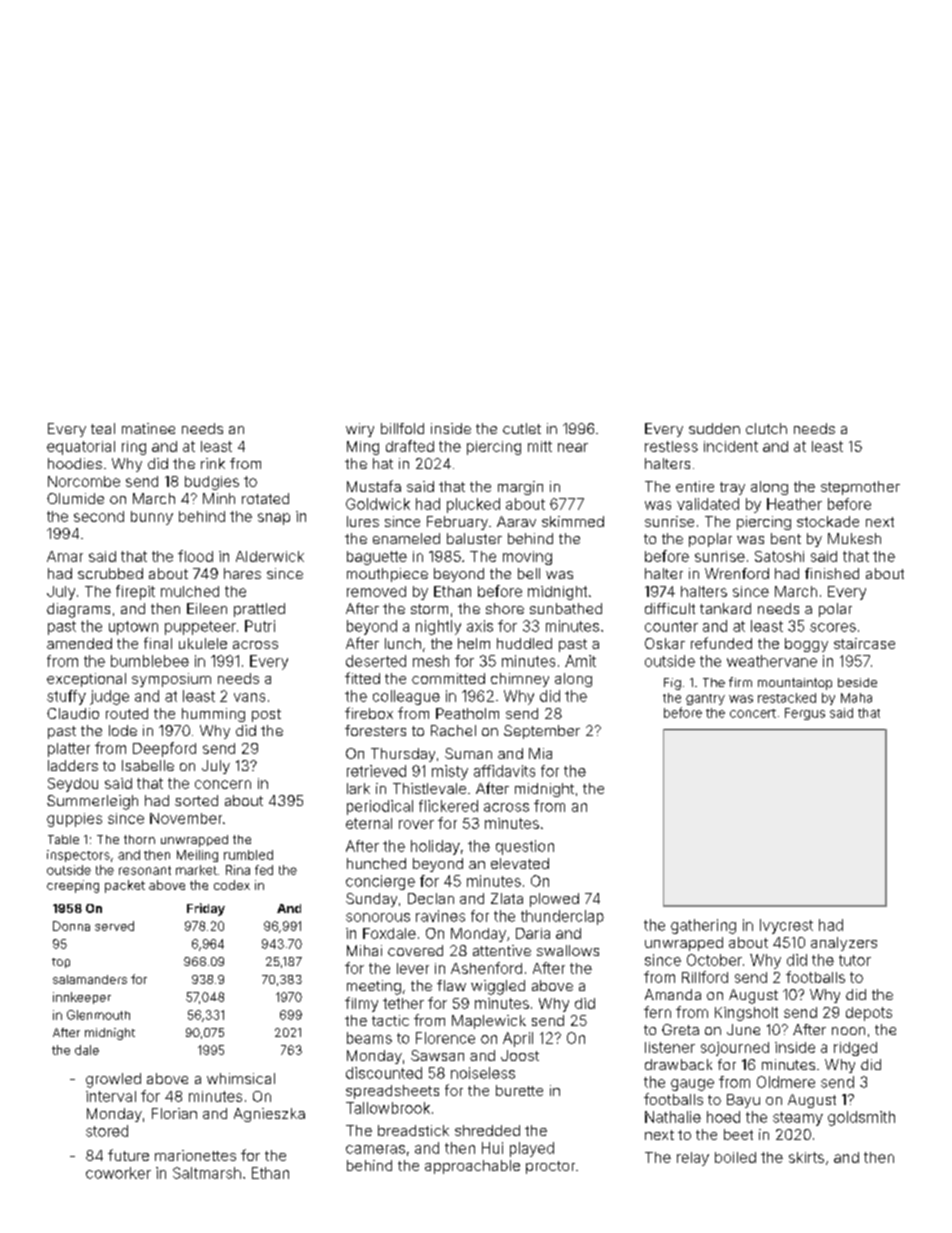  What do you see at coordinates (378, 504) in the screenshot?
I see `Goldwick` at bounding box center [378, 504].
